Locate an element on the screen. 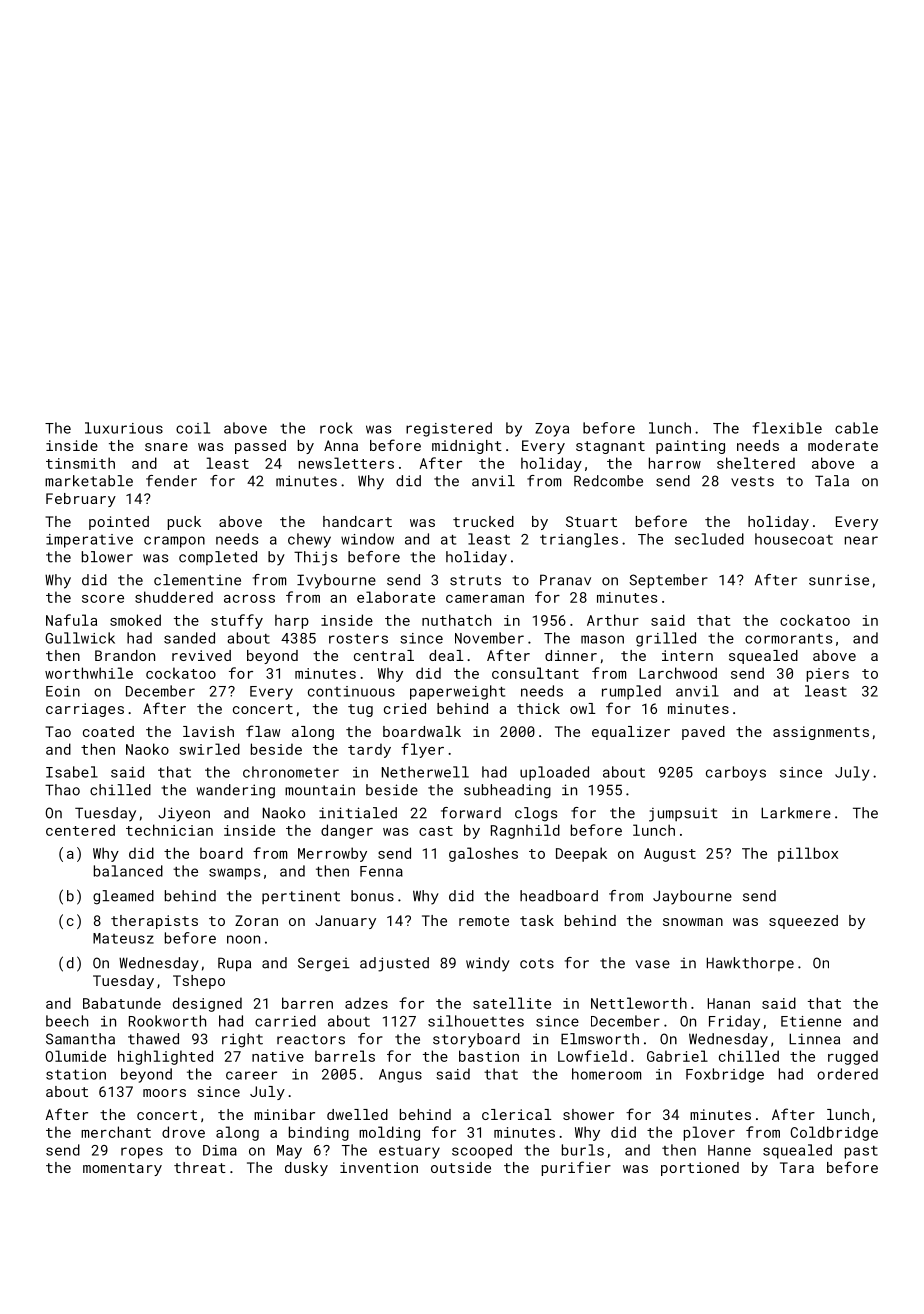  September is located at coordinates (668, 581).
